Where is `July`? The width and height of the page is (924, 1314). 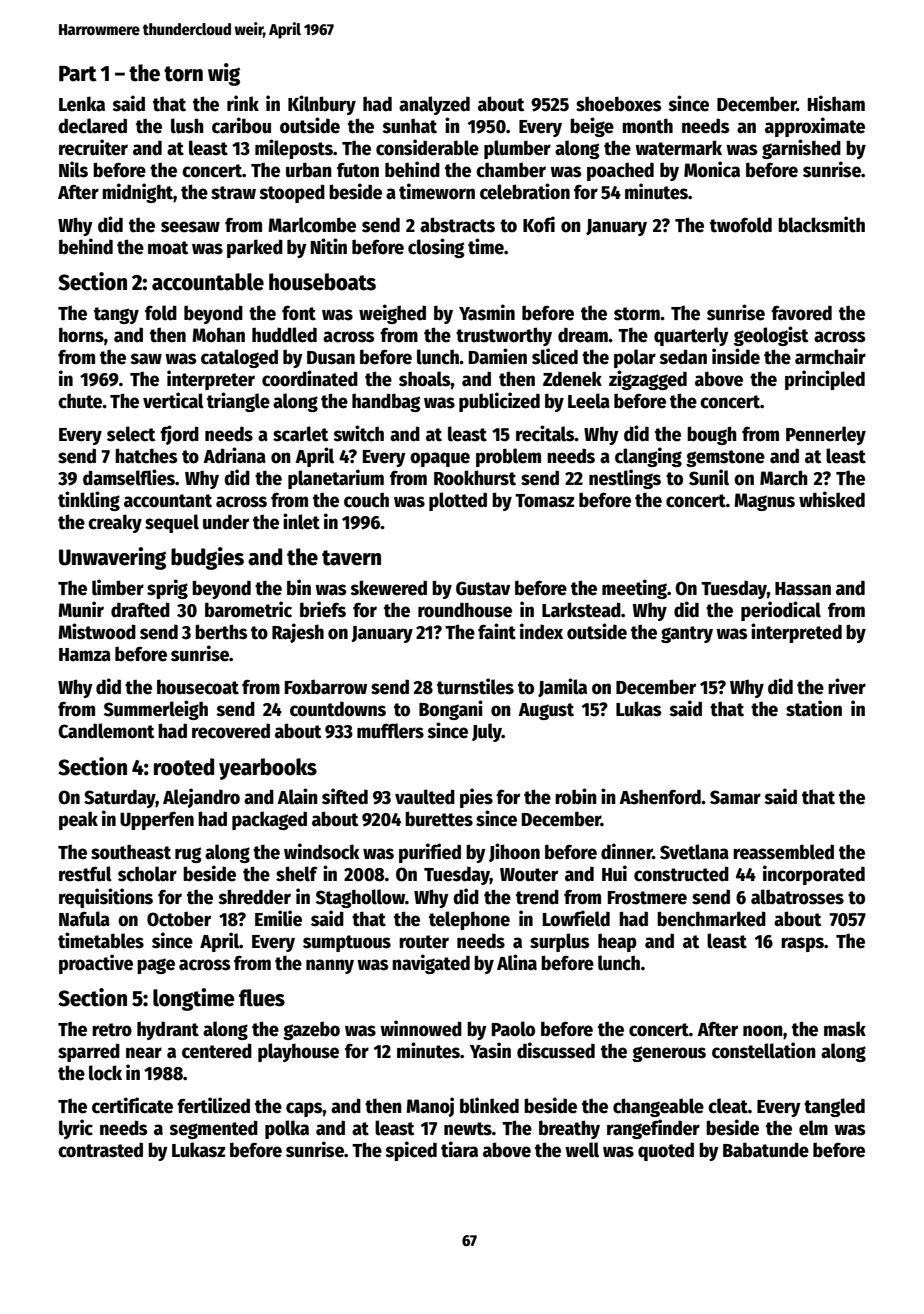
July is located at coordinates (487, 732).
